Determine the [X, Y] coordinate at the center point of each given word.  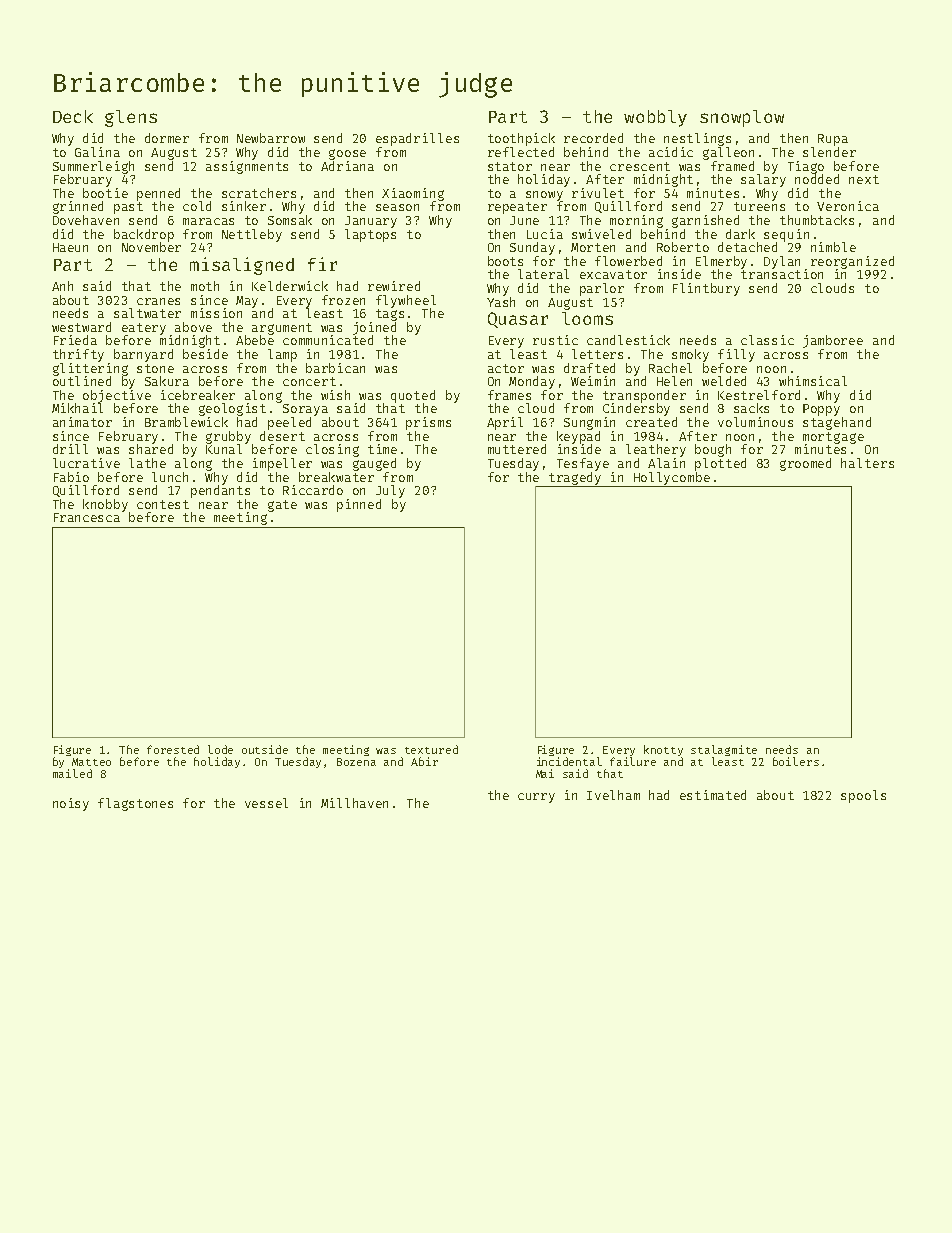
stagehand [837, 423]
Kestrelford [759, 395]
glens [131, 118]
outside [265, 749]
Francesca [87, 517]
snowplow [742, 118]
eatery [144, 329]
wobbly [655, 118]
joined [374, 328]
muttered [517, 449]
